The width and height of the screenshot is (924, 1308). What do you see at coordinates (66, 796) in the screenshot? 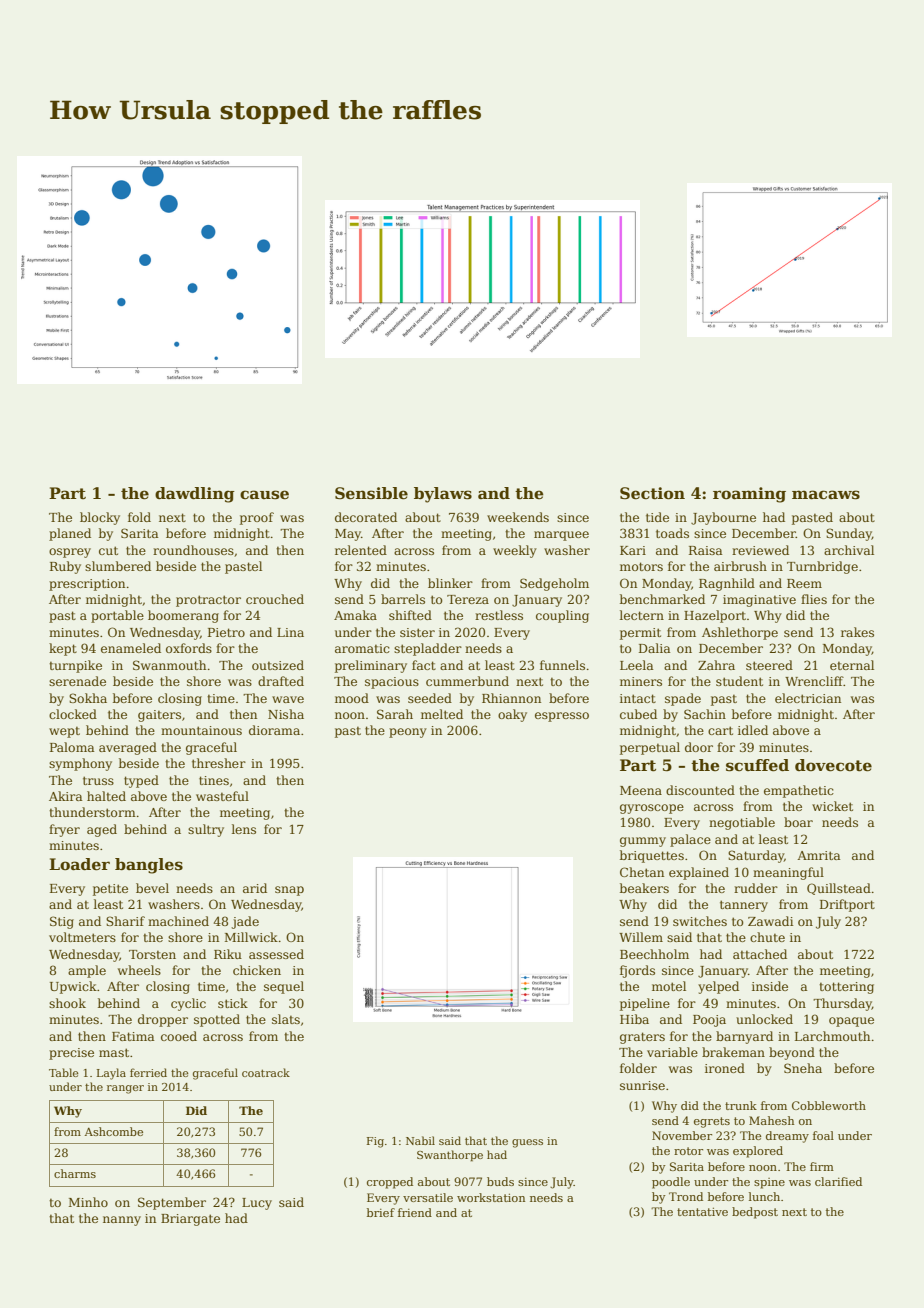
I see `Akira` at bounding box center [66, 796].
